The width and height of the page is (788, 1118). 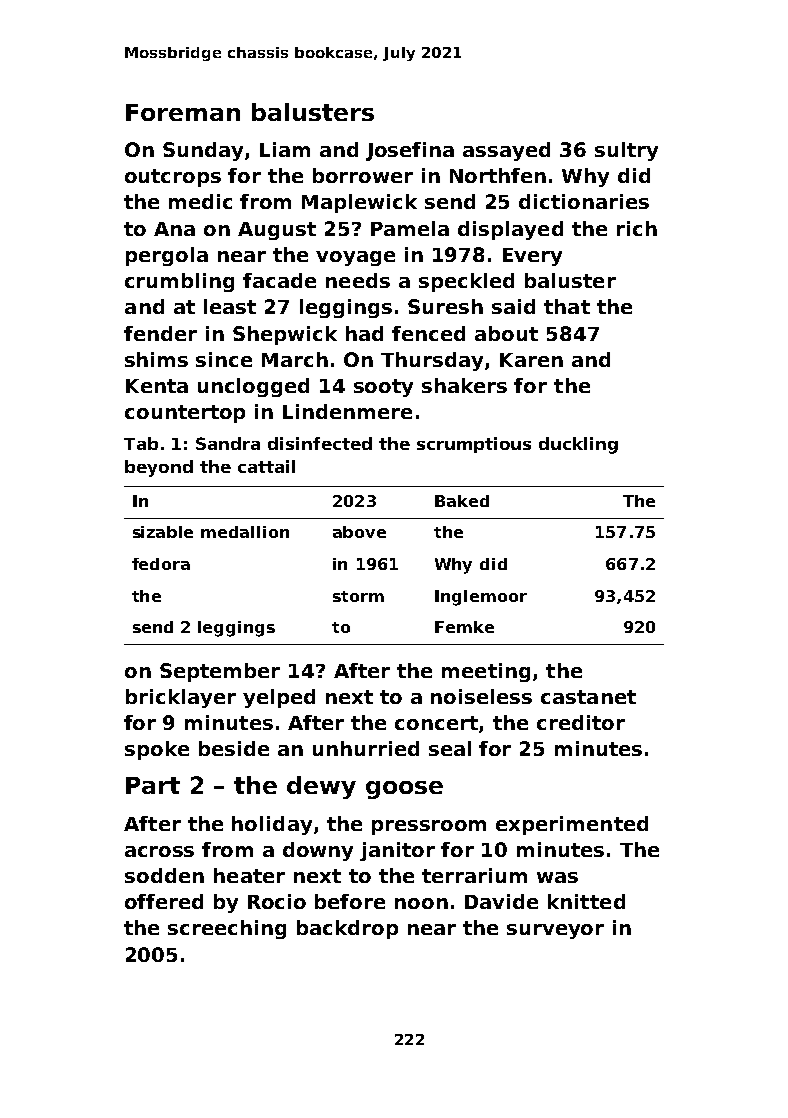 I want to click on Sandra, so click(x=228, y=443).
